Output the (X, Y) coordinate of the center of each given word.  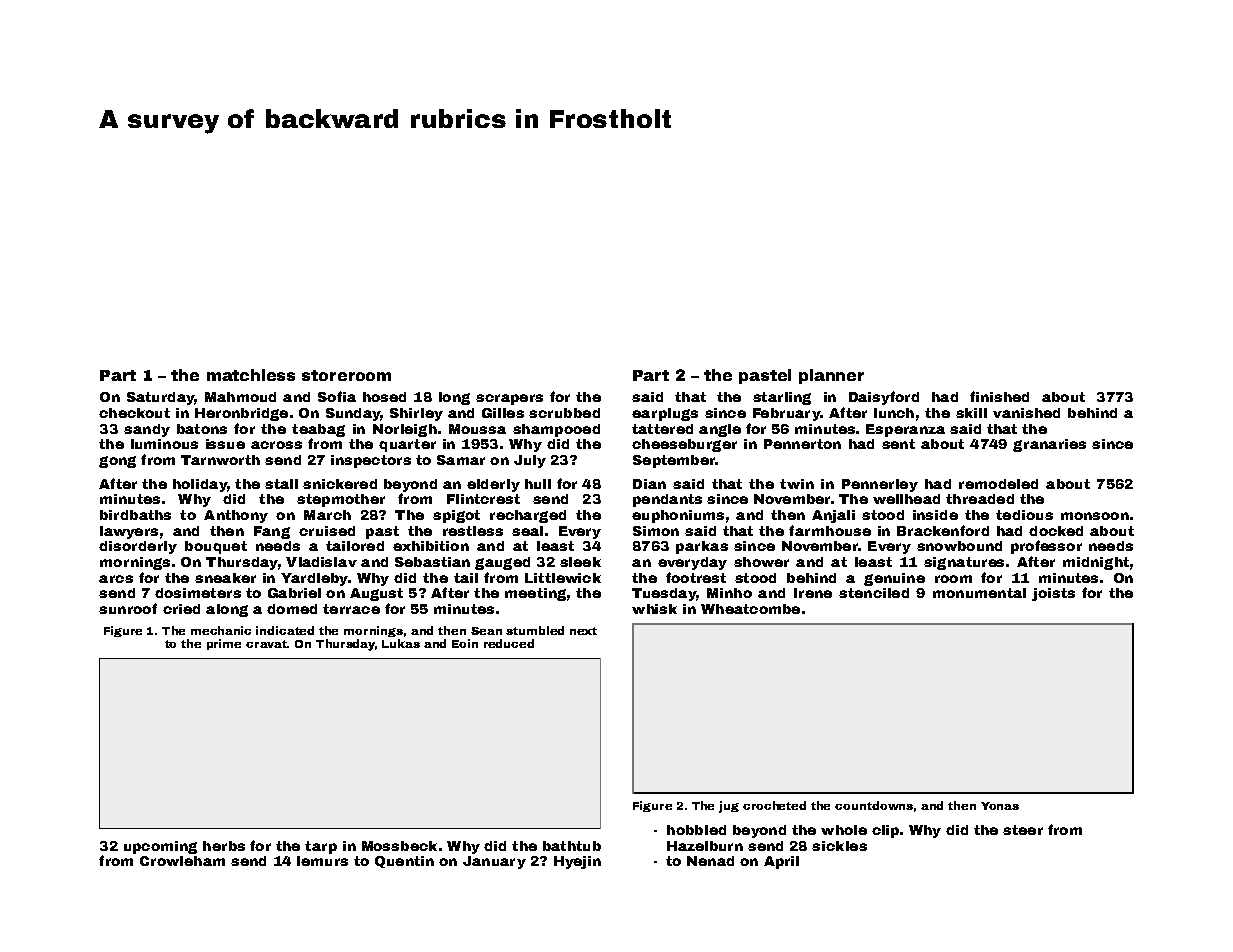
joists (1053, 594)
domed (292, 609)
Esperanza (905, 430)
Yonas (1000, 806)
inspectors (371, 461)
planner (831, 376)
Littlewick (563, 578)
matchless (251, 375)
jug (729, 807)
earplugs (665, 414)
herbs (224, 846)
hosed (384, 397)
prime (224, 644)
